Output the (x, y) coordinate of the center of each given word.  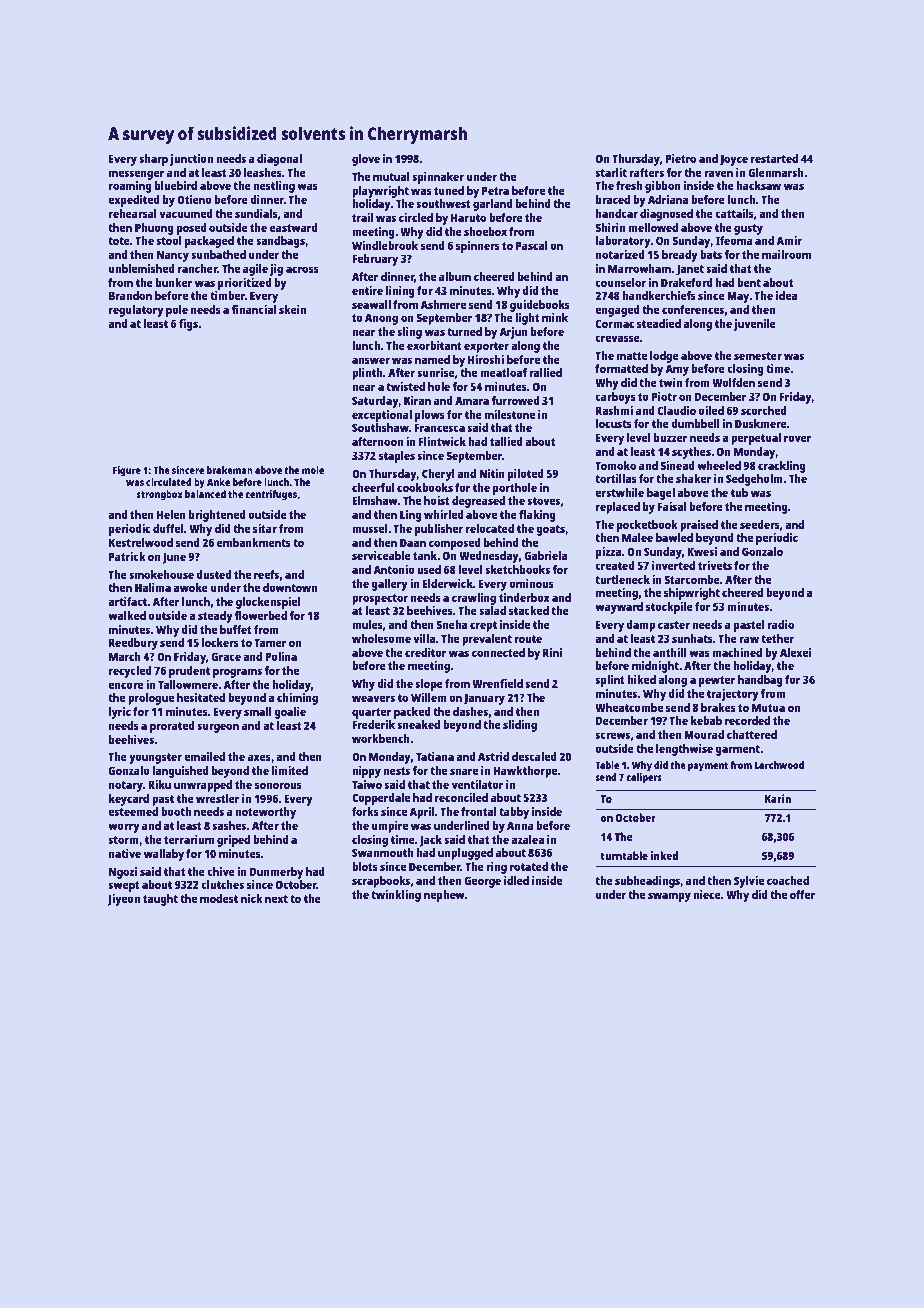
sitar (265, 528)
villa (424, 638)
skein (292, 309)
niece (707, 894)
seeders (760, 524)
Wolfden (733, 382)
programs (237, 673)
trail (362, 217)
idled (516, 880)
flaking (537, 516)
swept (124, 886)
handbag (760, 681)
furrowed (516, 400)
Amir (789, 240)
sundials (256, 213)
